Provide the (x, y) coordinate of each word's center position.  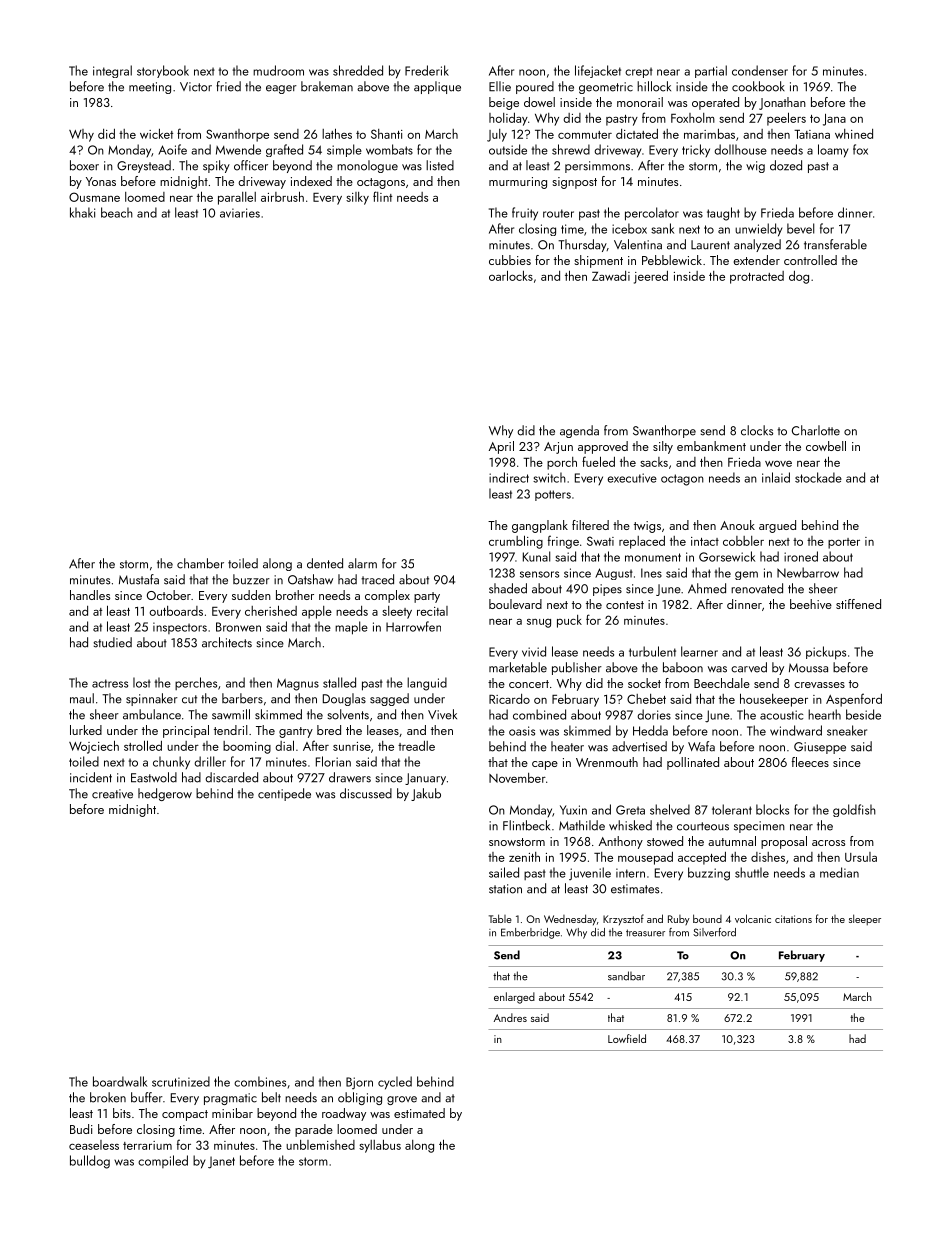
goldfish (854, 810)
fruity (525, 213)
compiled (163, 1161)
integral (112, 71)
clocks (757, 430)
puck (569, 621)
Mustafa (139, 579)
